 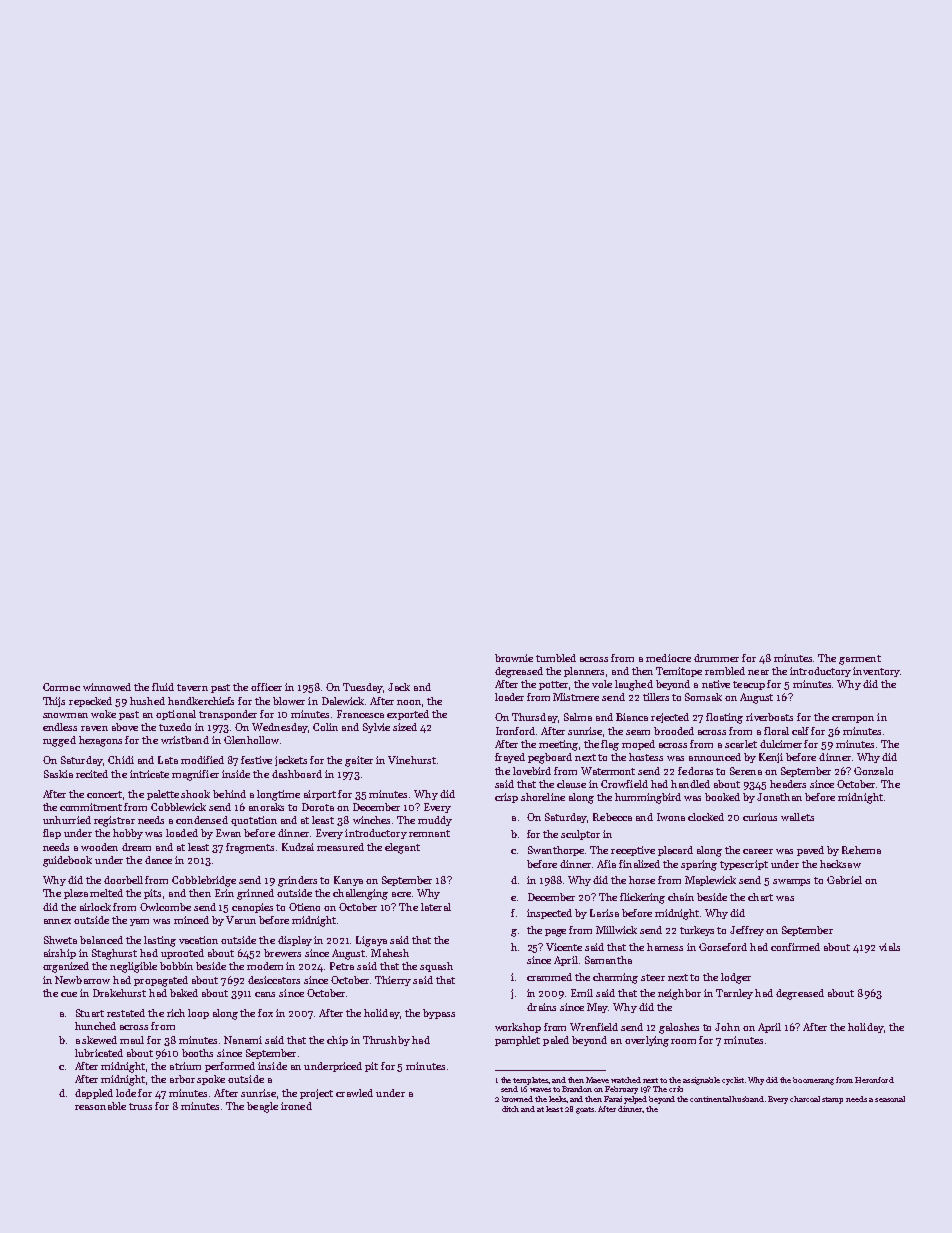 I want to click on scarlet, so click(x=741, y=744).
